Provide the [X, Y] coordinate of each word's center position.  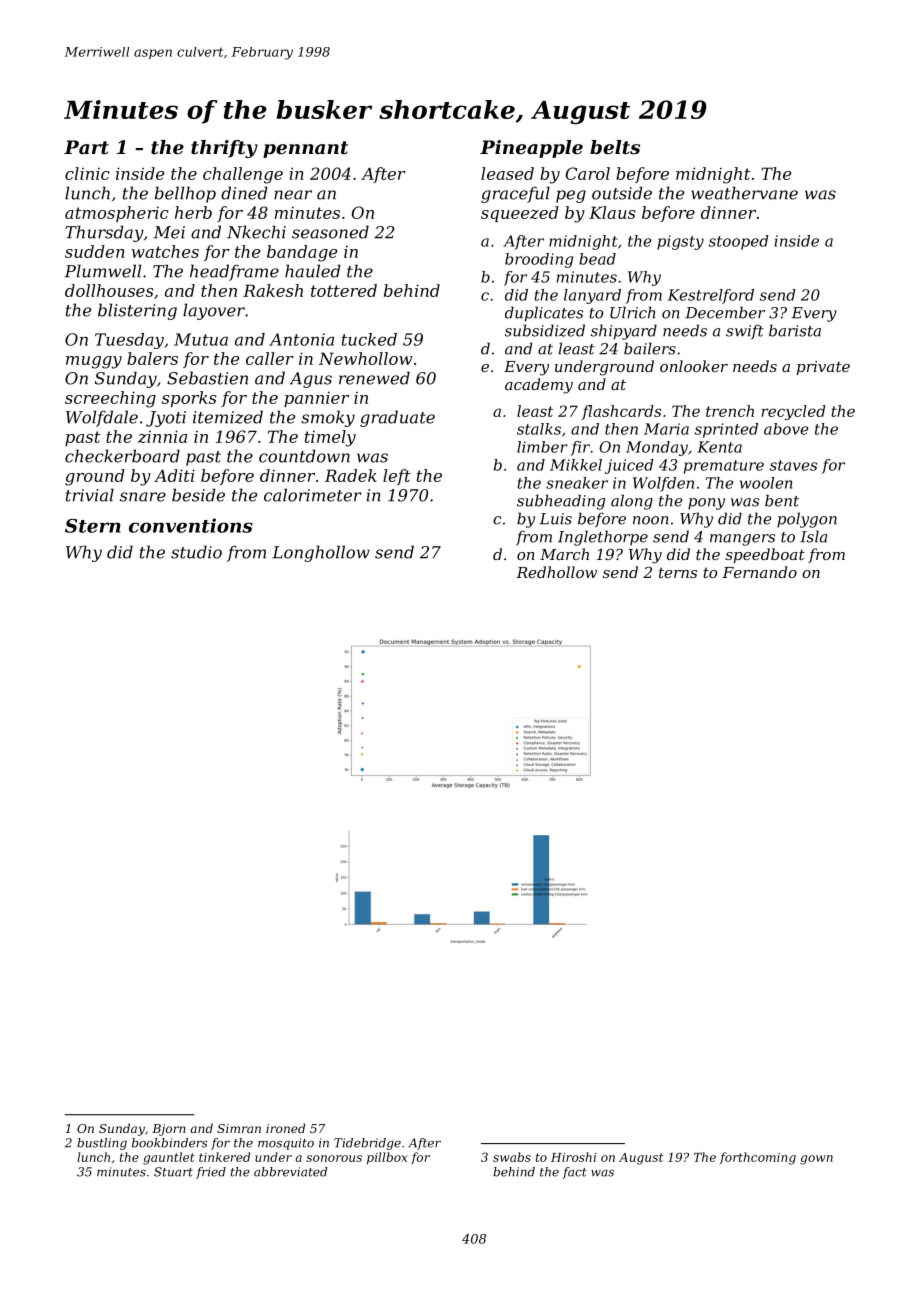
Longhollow [321, 553]
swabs [512, 1157]
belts [615, 147]
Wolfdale [102, 418]
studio [196, 552]
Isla [813, 536]
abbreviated [290, 1172]
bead [597, 259]
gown [816, 1160]
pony [706, 504]
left [397, 477]
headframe [234, 272]
